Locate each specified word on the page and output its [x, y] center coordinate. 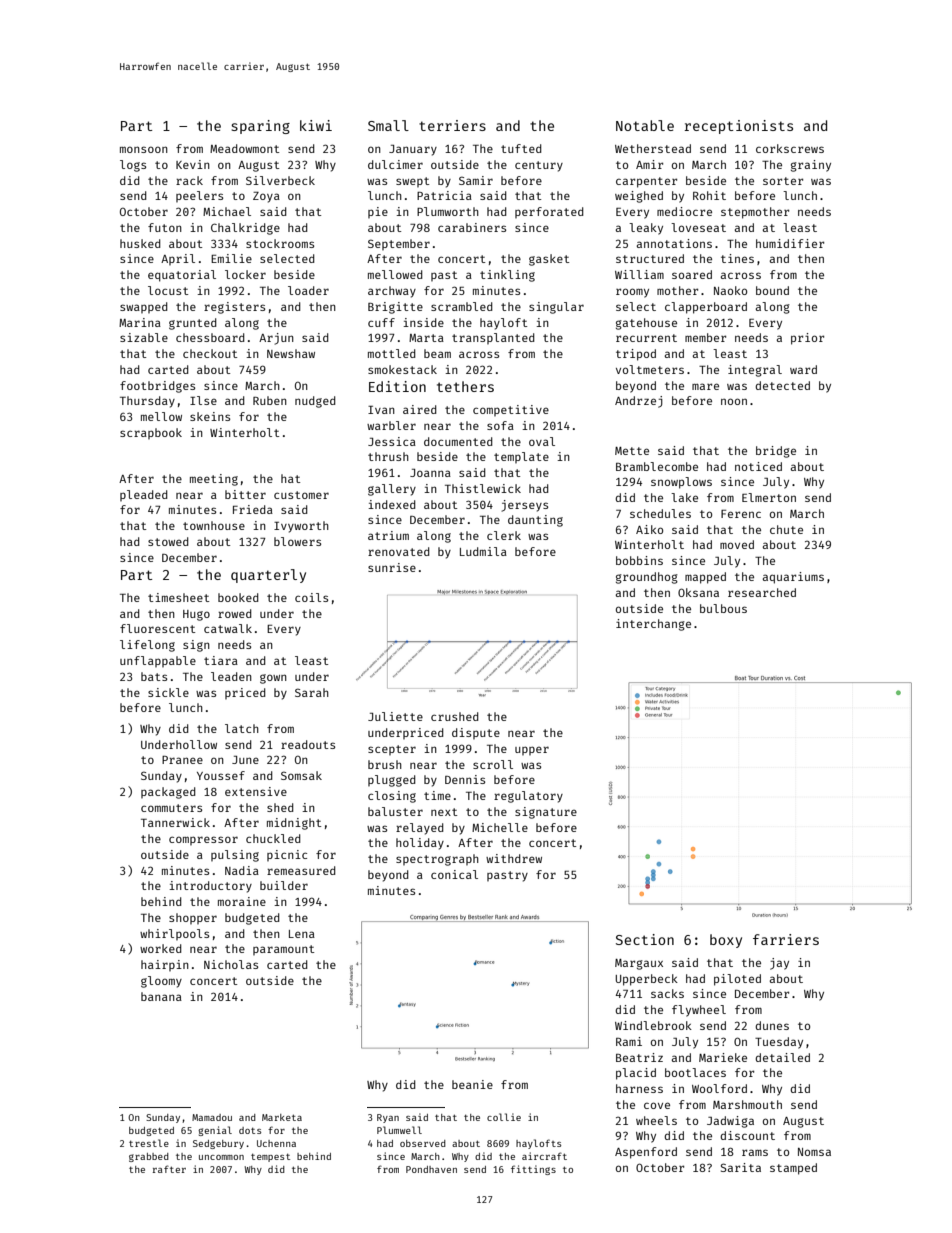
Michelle [500, 827]
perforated [549, 212]
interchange [653, 625]
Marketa [282, 1117]
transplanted [493, 338]
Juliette [395, 716]
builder [284, 885]
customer [301, 495]
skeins [210, 416]
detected [782, 385]
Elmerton [769, 497]
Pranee [182, 760]
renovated [399, 551]
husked [140, 243]
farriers [786, 939]
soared [692, 274]
